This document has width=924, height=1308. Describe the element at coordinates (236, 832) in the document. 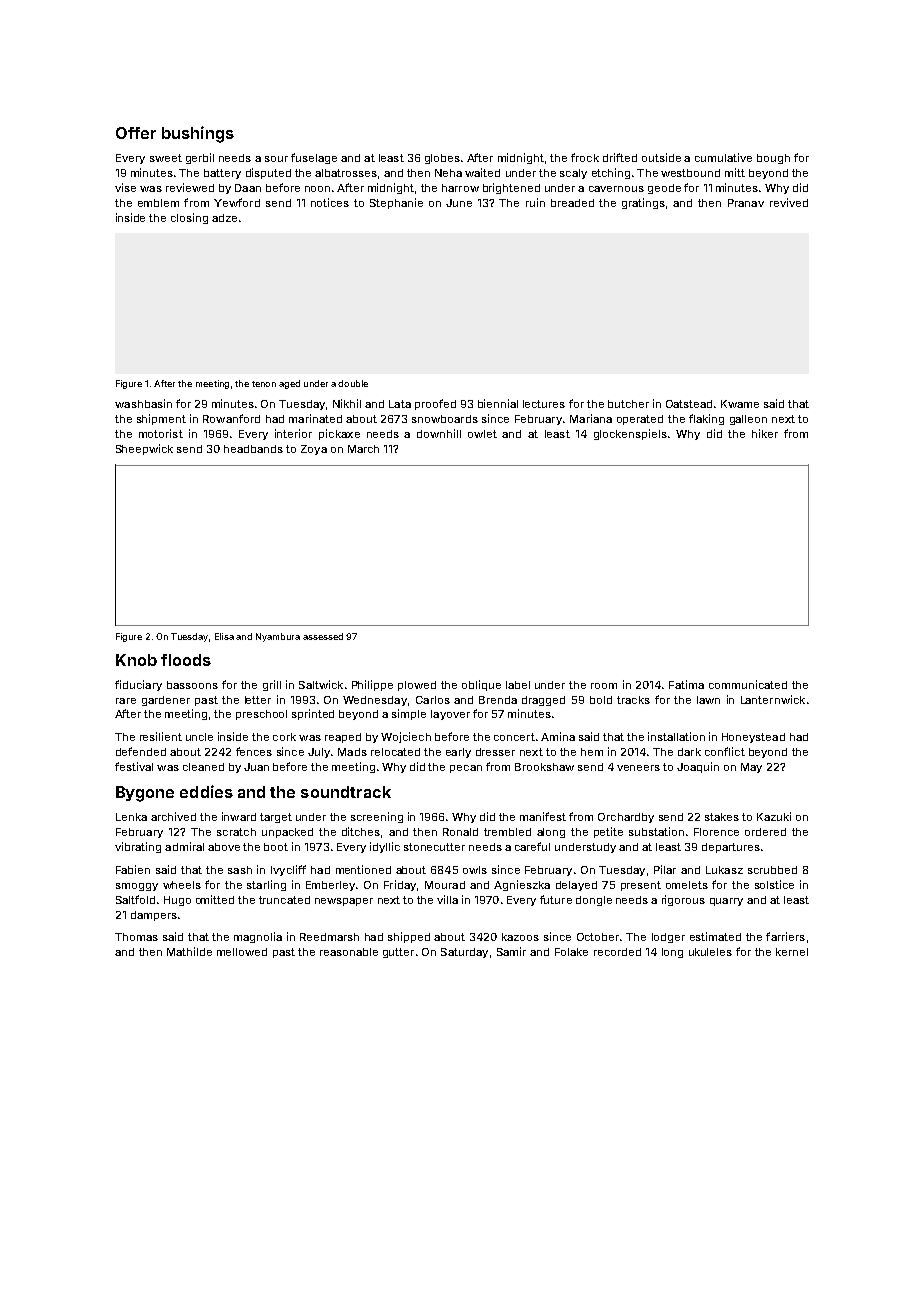

I see `scratch` at that location.
